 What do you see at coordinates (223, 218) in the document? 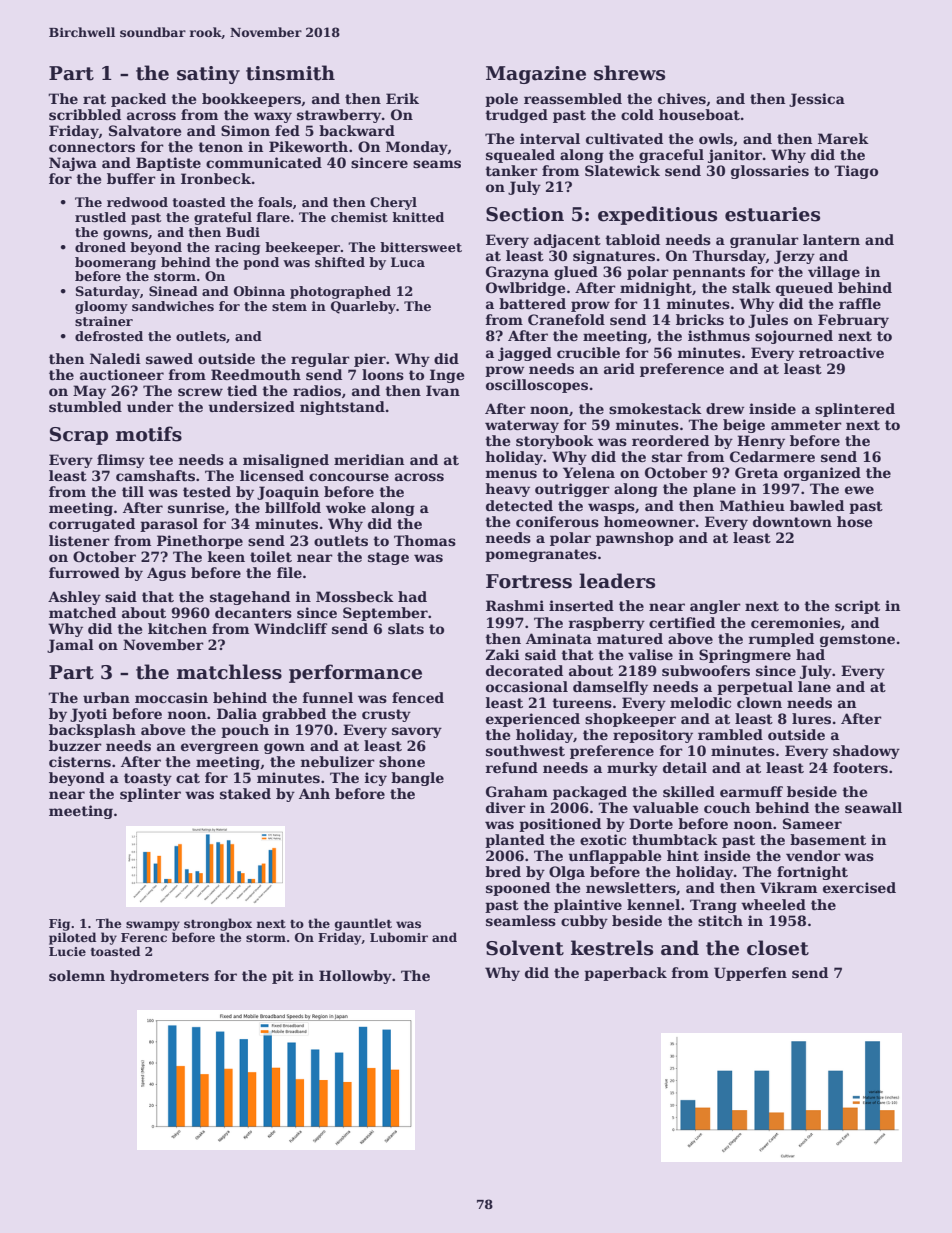
I see `grateful` at bounding box center [223, 218].
